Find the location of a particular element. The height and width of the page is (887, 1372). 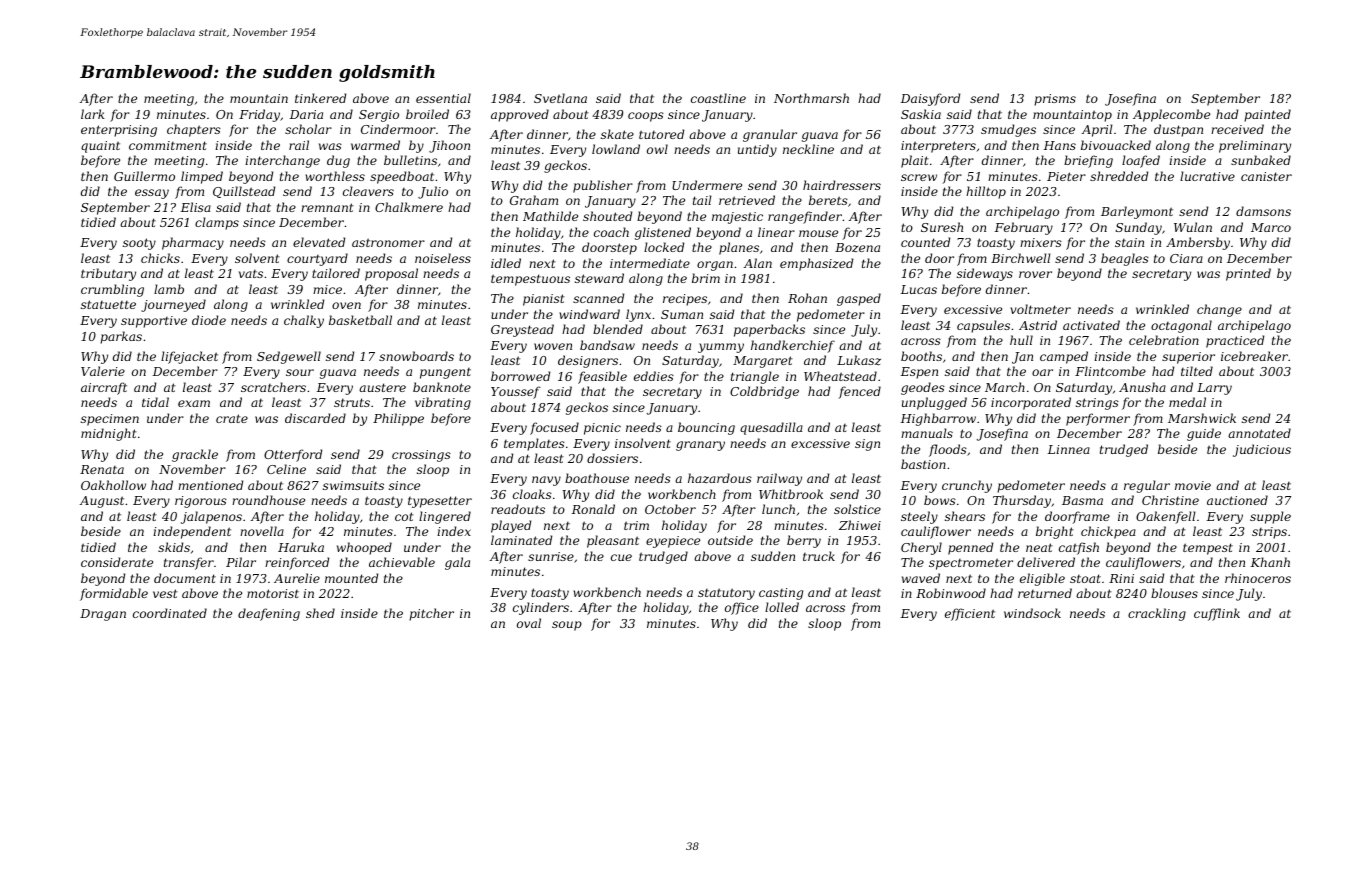

received is located at coordinates (1237, 129).
